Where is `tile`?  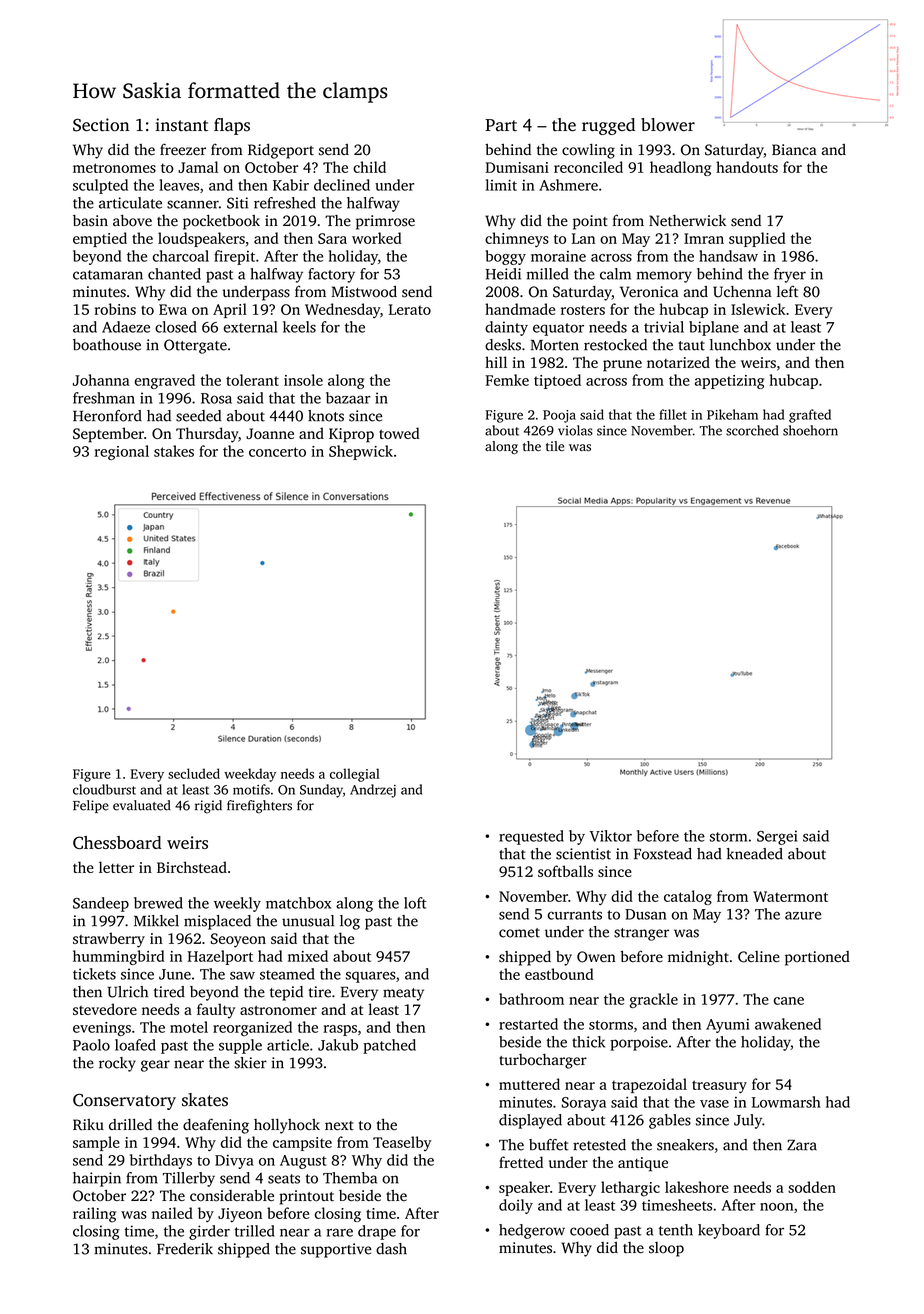 tile is located at coordinates (555, 446).
